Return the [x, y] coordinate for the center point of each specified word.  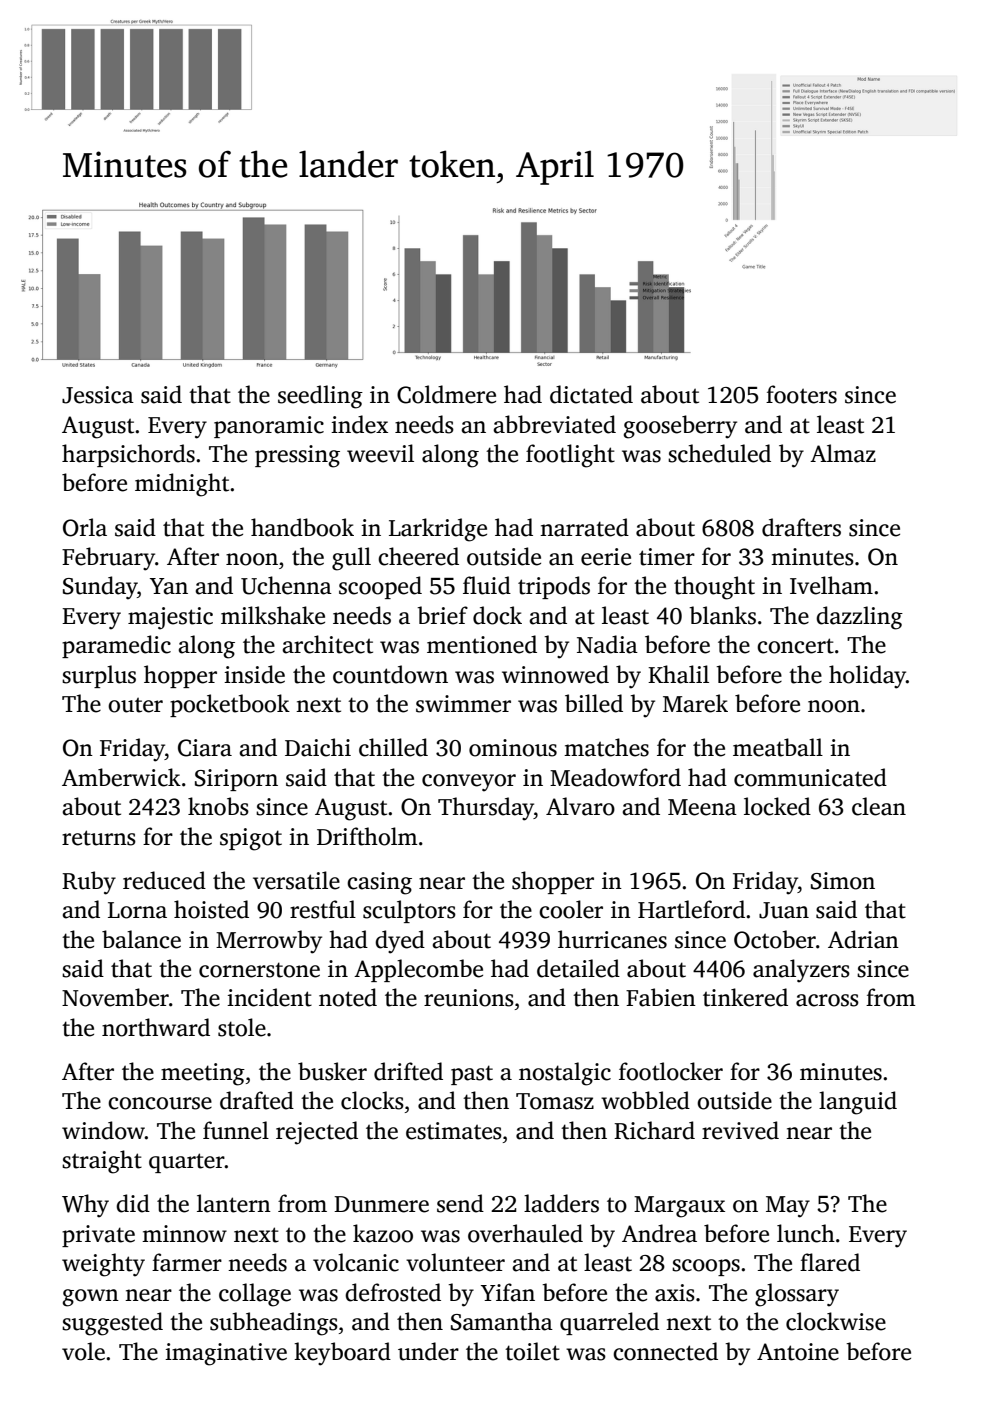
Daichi [318, 747]
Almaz [843, 453]
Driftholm [367, 836]
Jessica [98, 395]
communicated [810, 777]
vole [83, 1351]
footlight [570, 456]
